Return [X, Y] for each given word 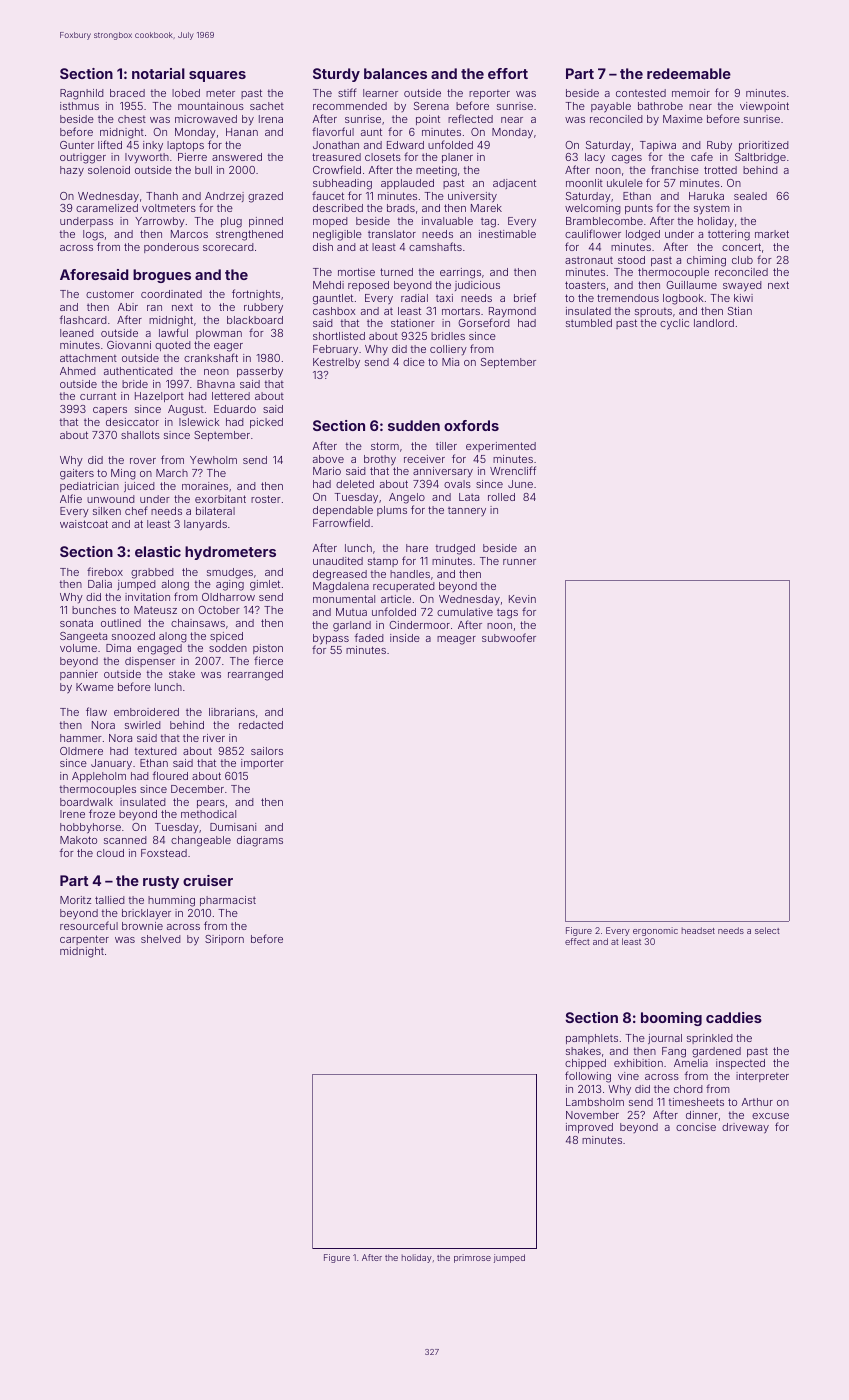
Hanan [242, 132]
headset [698, 930]
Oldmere [81, 751]
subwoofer [509, 637]
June [520, 484]
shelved [161, 939]
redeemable [689, 73]
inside [405, 638]
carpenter [84, 940]
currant [98, 396]
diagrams [260, 841]
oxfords [471, 425]
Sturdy [336, 75]
